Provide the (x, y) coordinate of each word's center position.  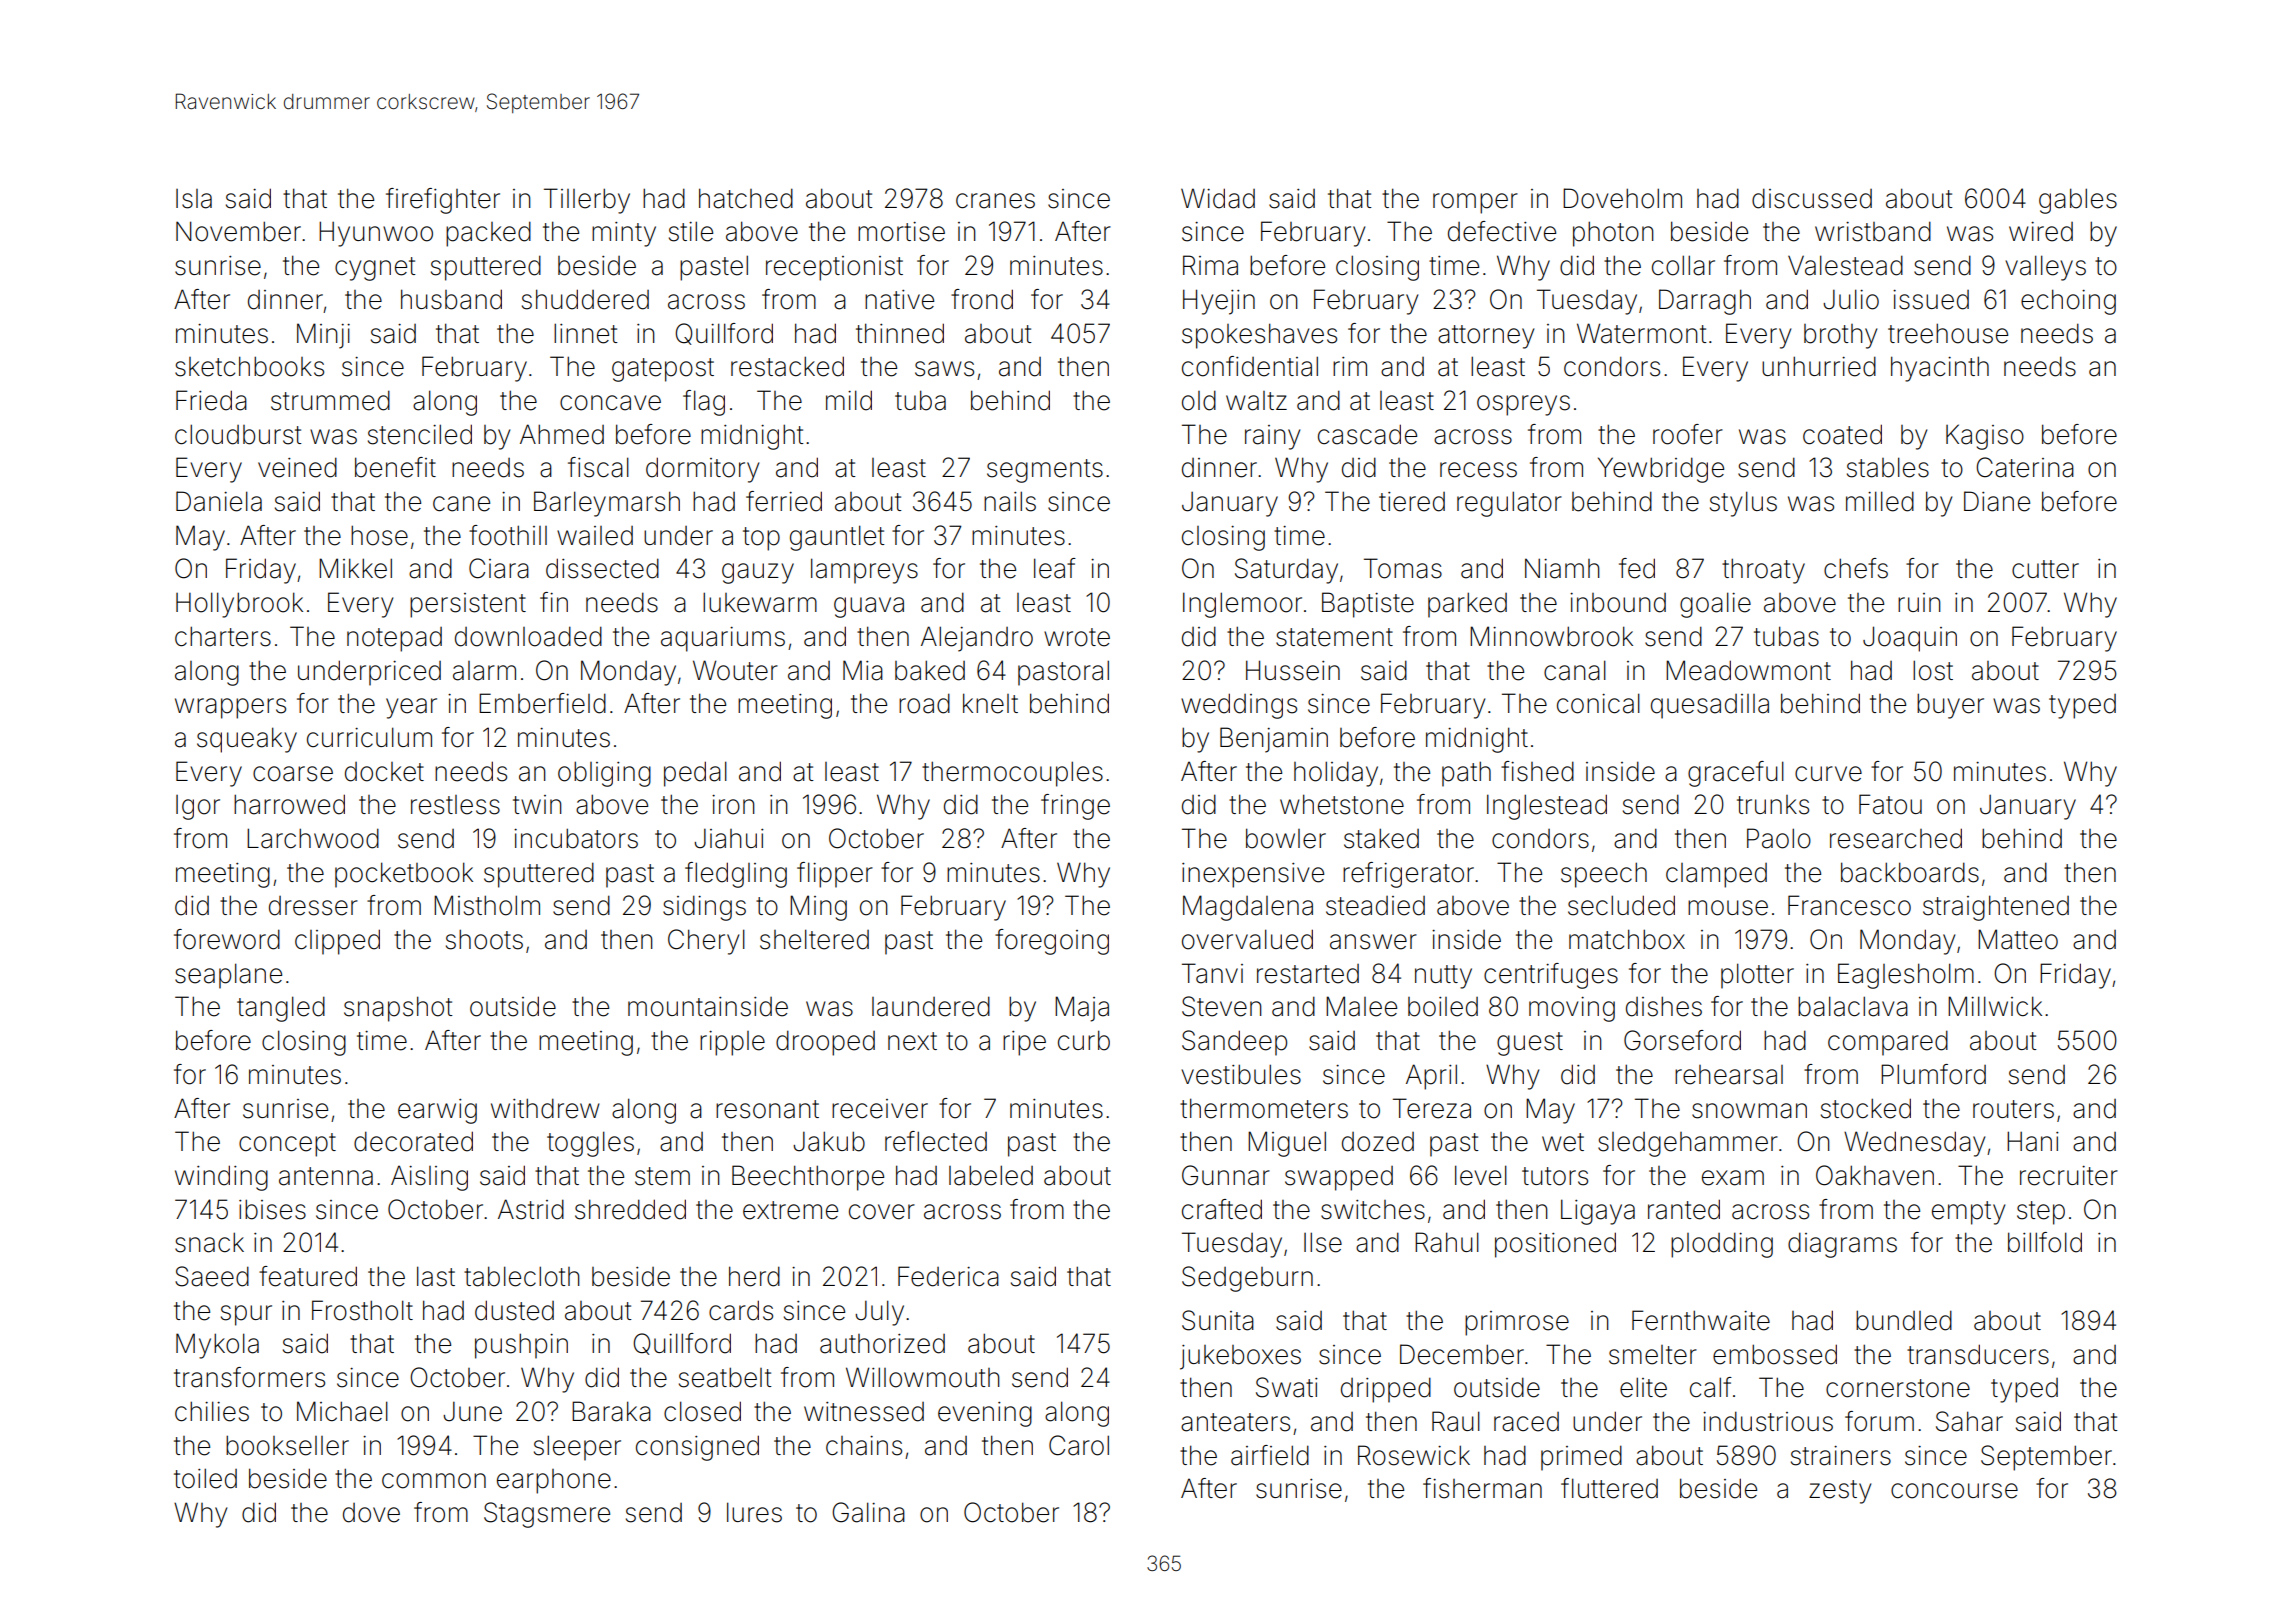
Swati (1287, 1387)
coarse (293, 774)
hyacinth (1940, 369)
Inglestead (1547, 807)
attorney (1486, 337)
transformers (249, 1377)
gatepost (663, 370)
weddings (1239, 706)
